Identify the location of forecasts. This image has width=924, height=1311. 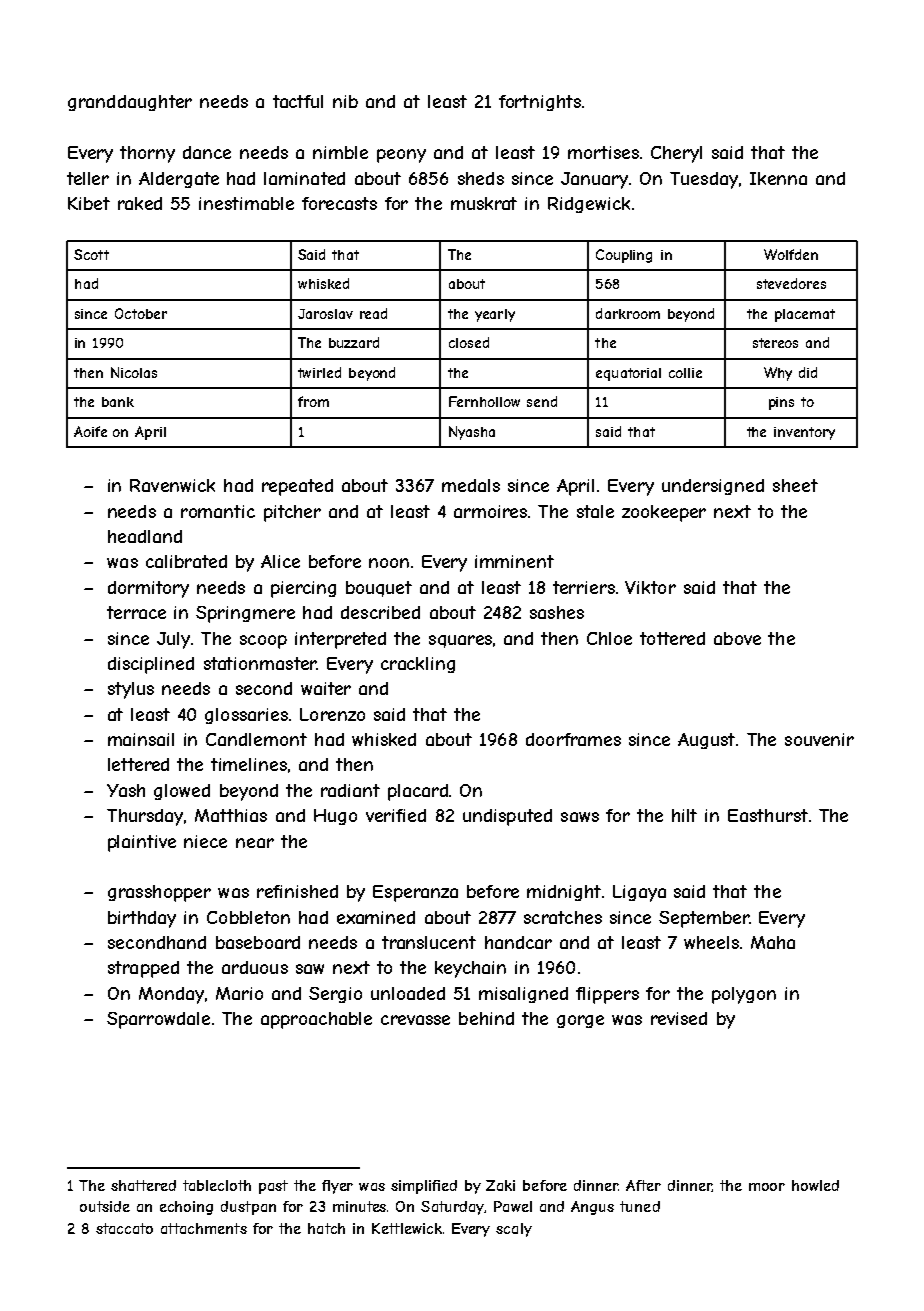
(339, 203).
